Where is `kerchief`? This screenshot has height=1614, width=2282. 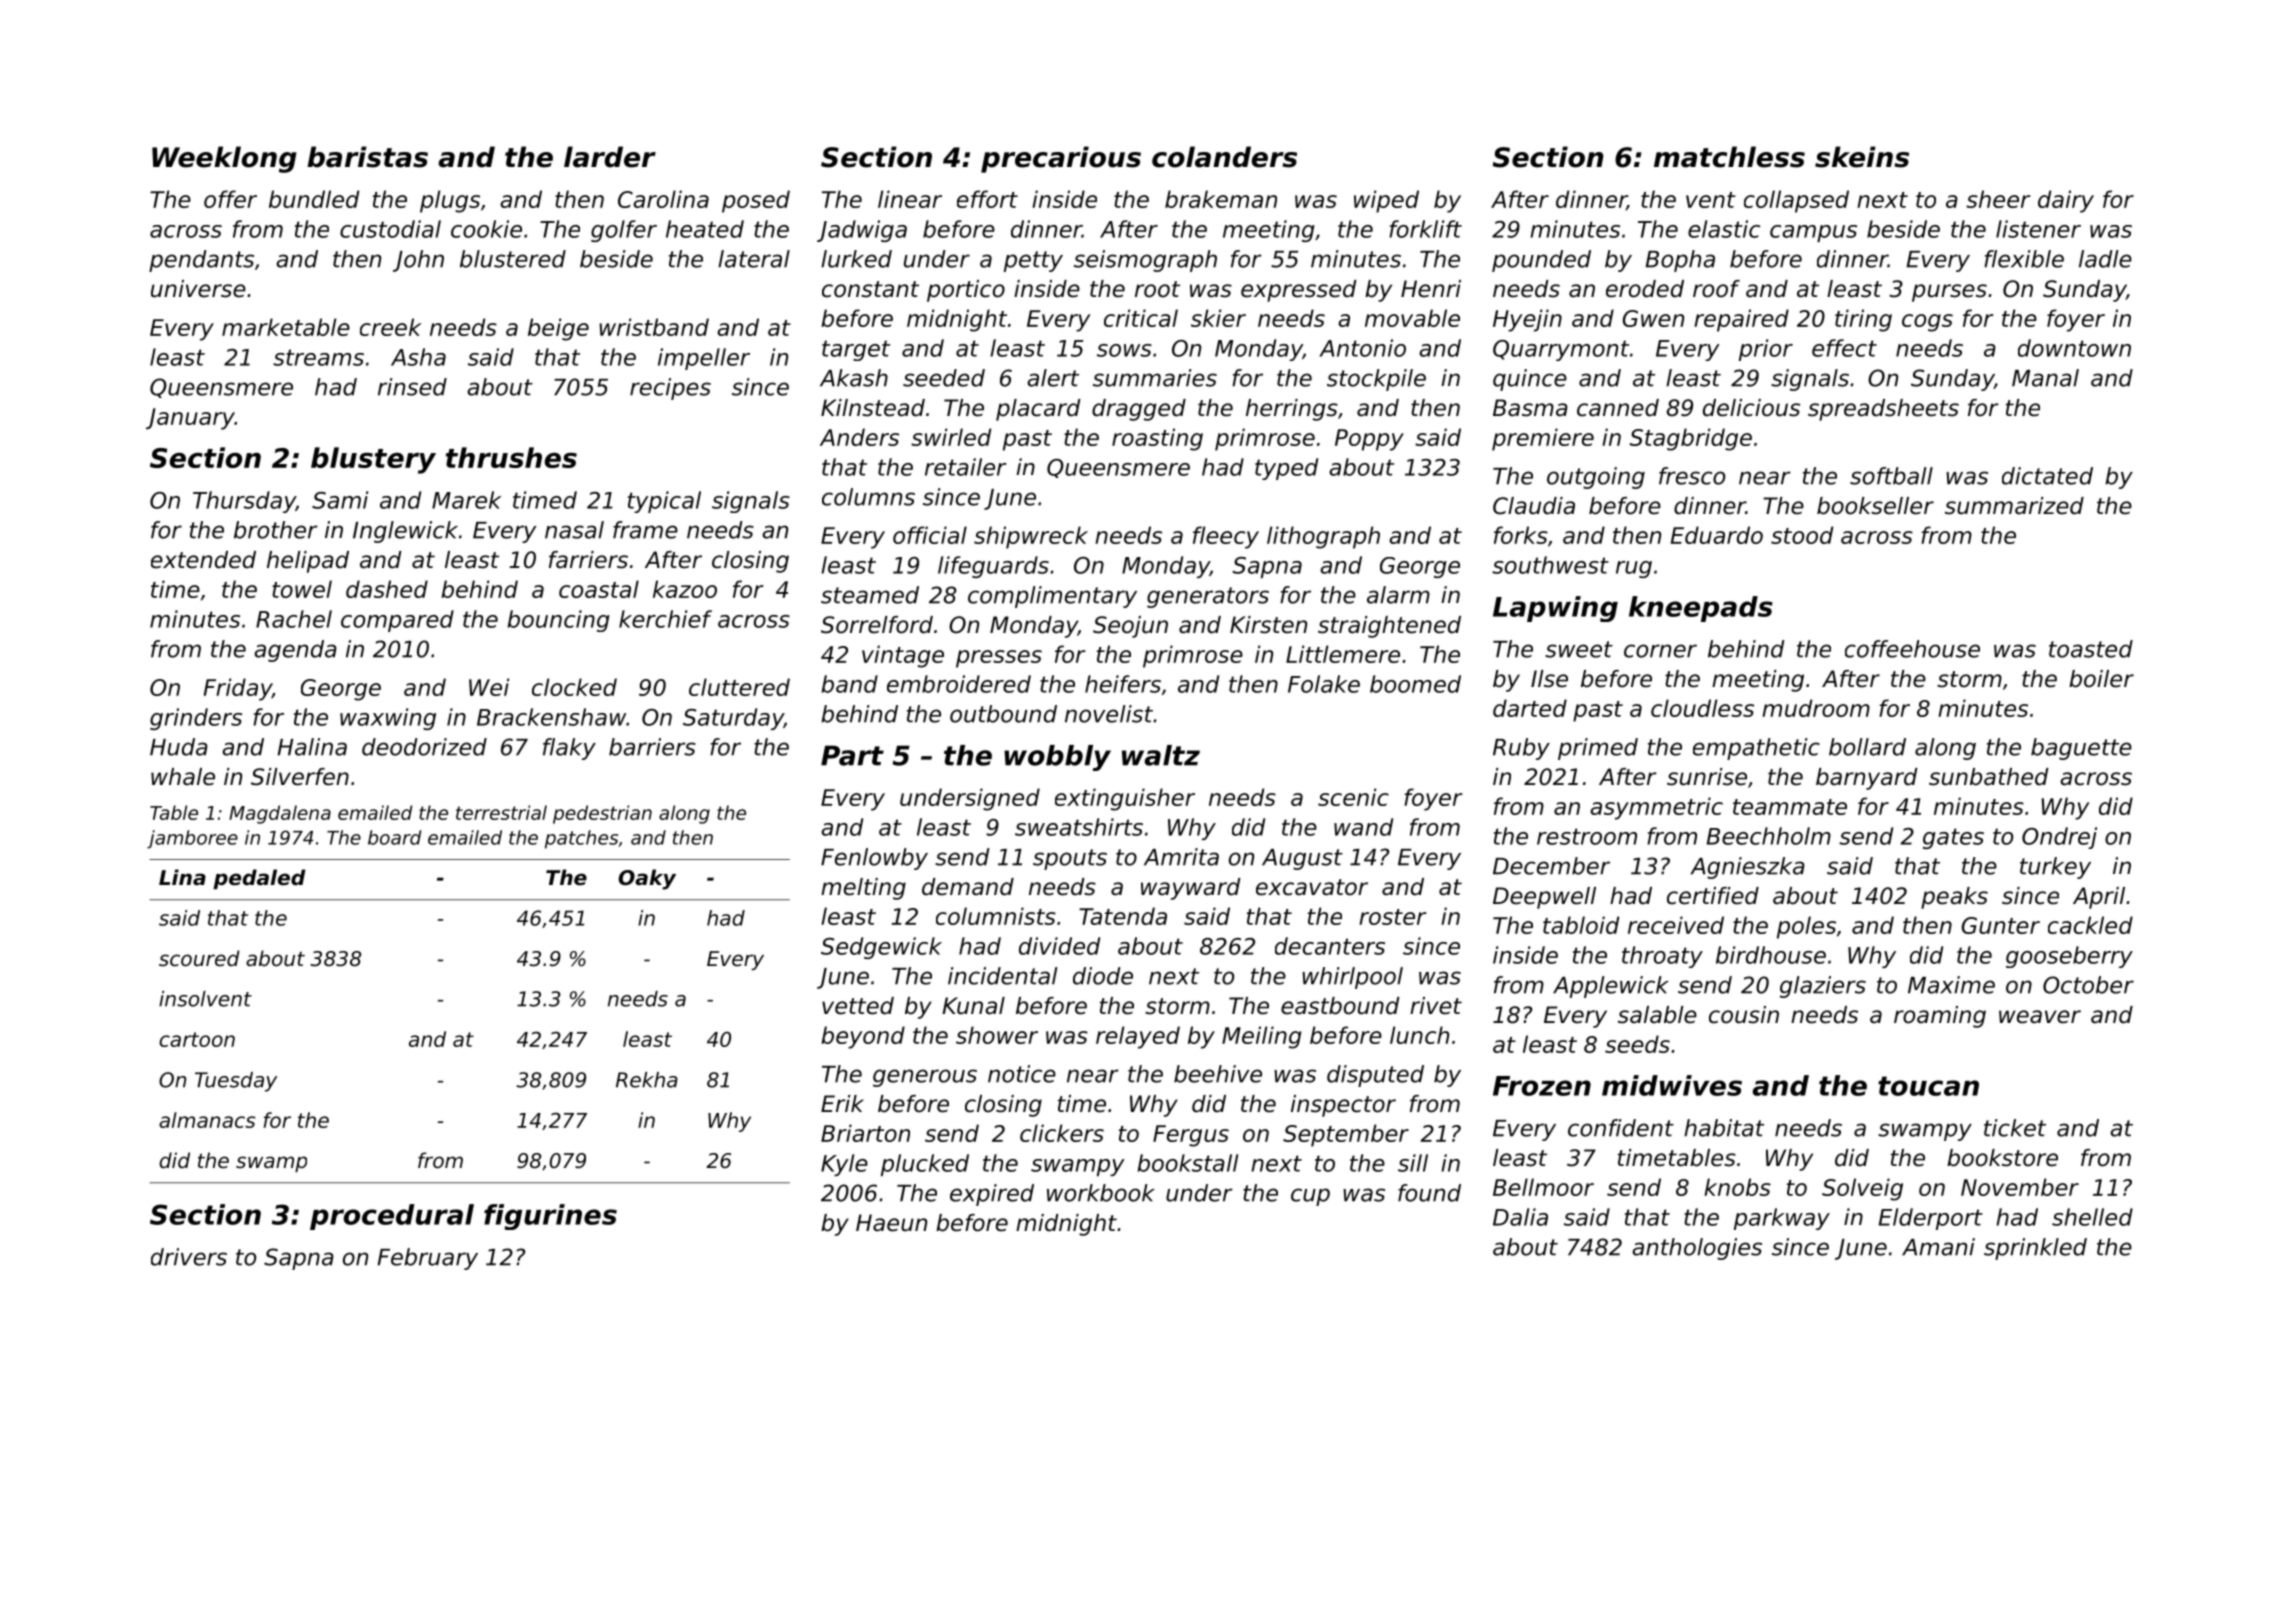
kerchief is located at coordinates (665, 619).
